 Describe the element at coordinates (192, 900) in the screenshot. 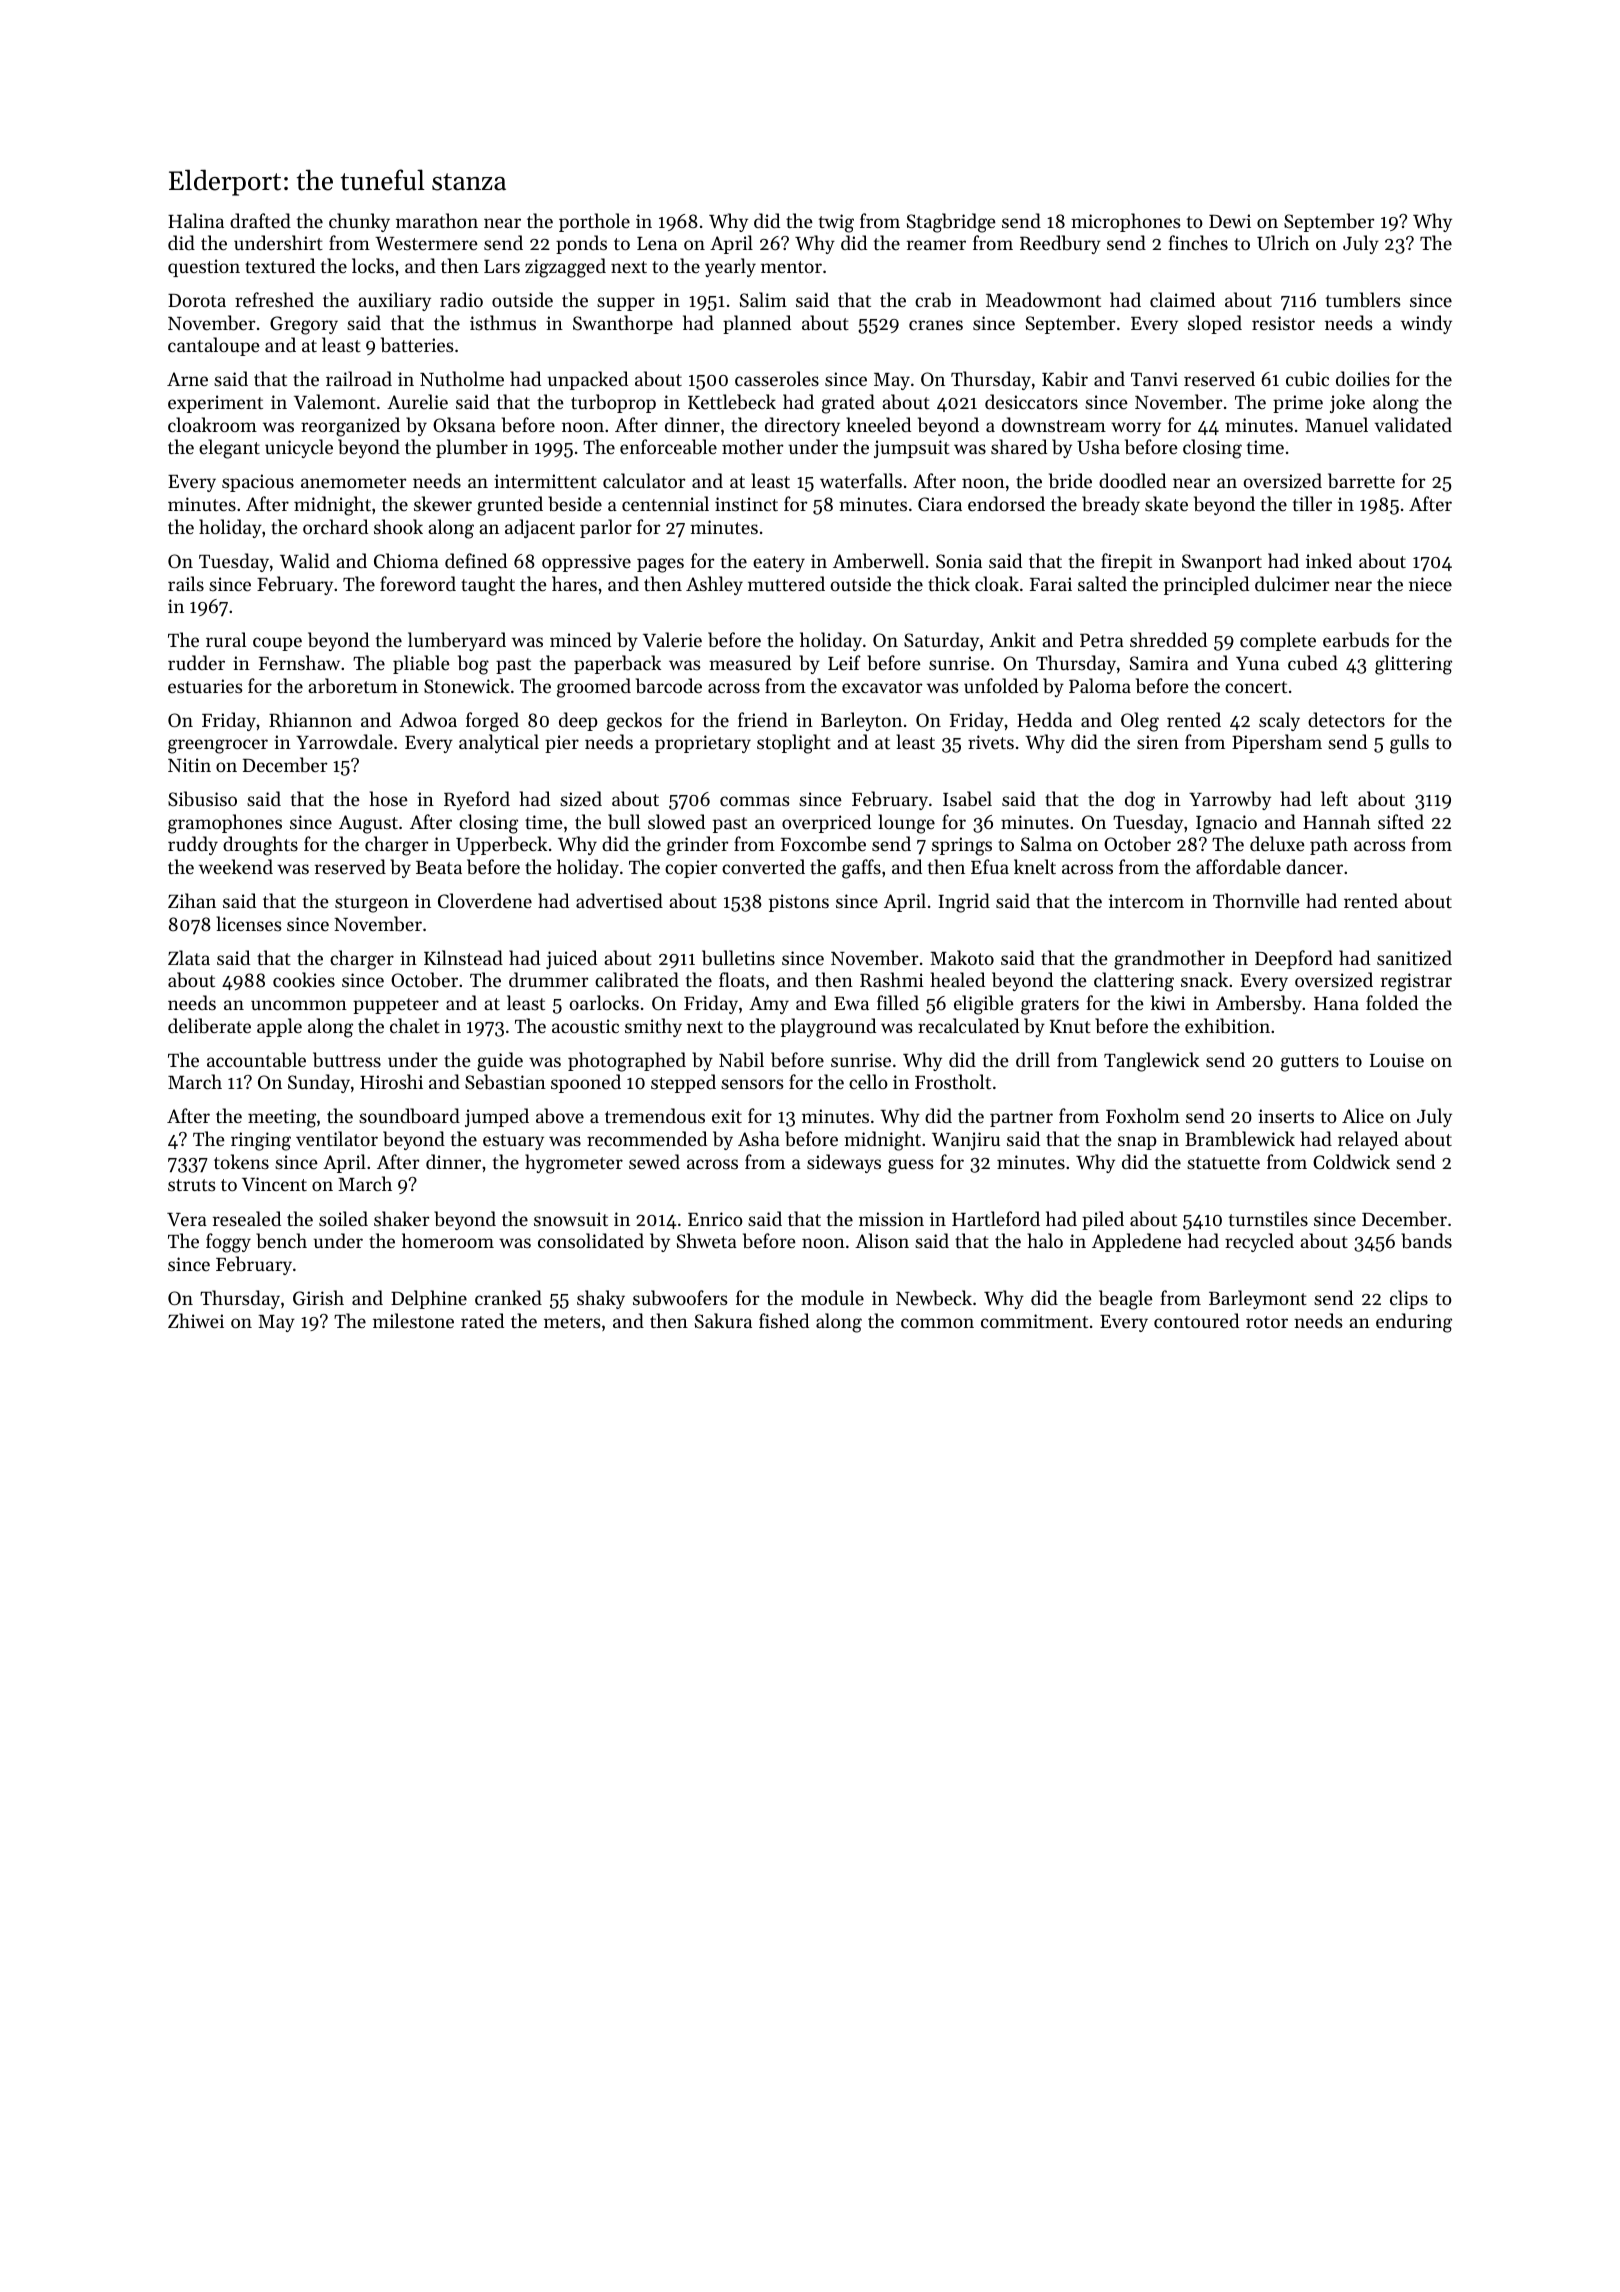

I see `Zihan` at that location.
